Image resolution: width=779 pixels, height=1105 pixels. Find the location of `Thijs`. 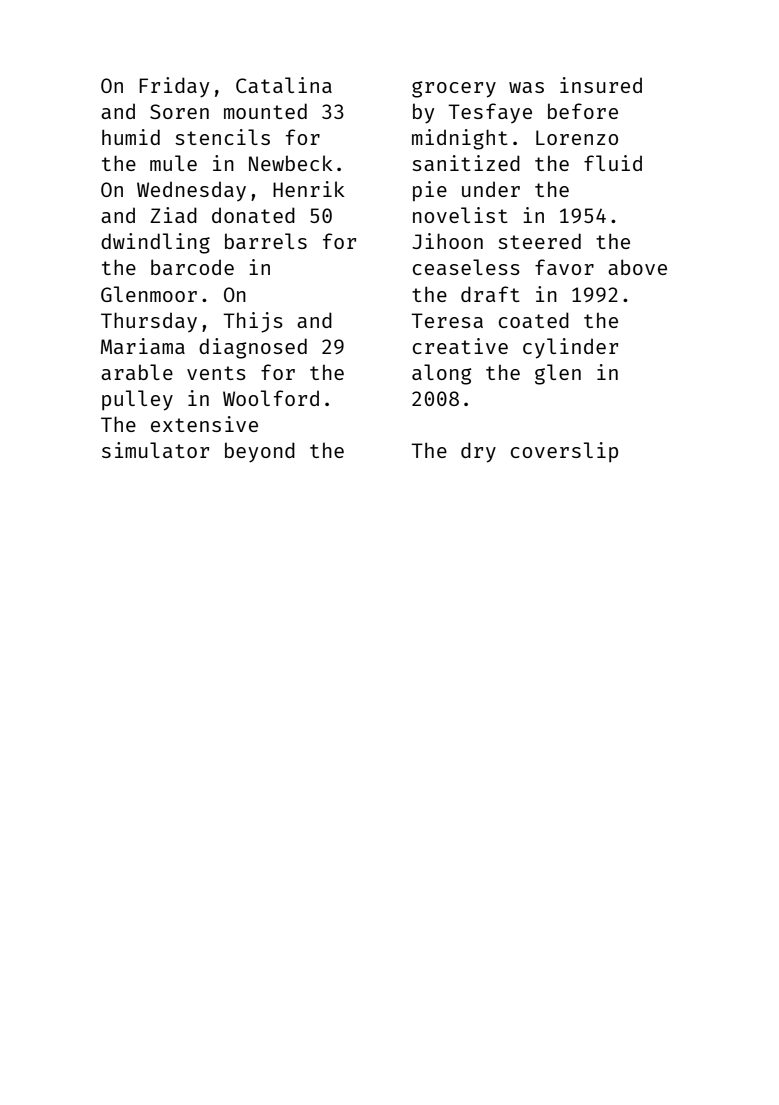

Thijs is located at coordinates (253, 322).
